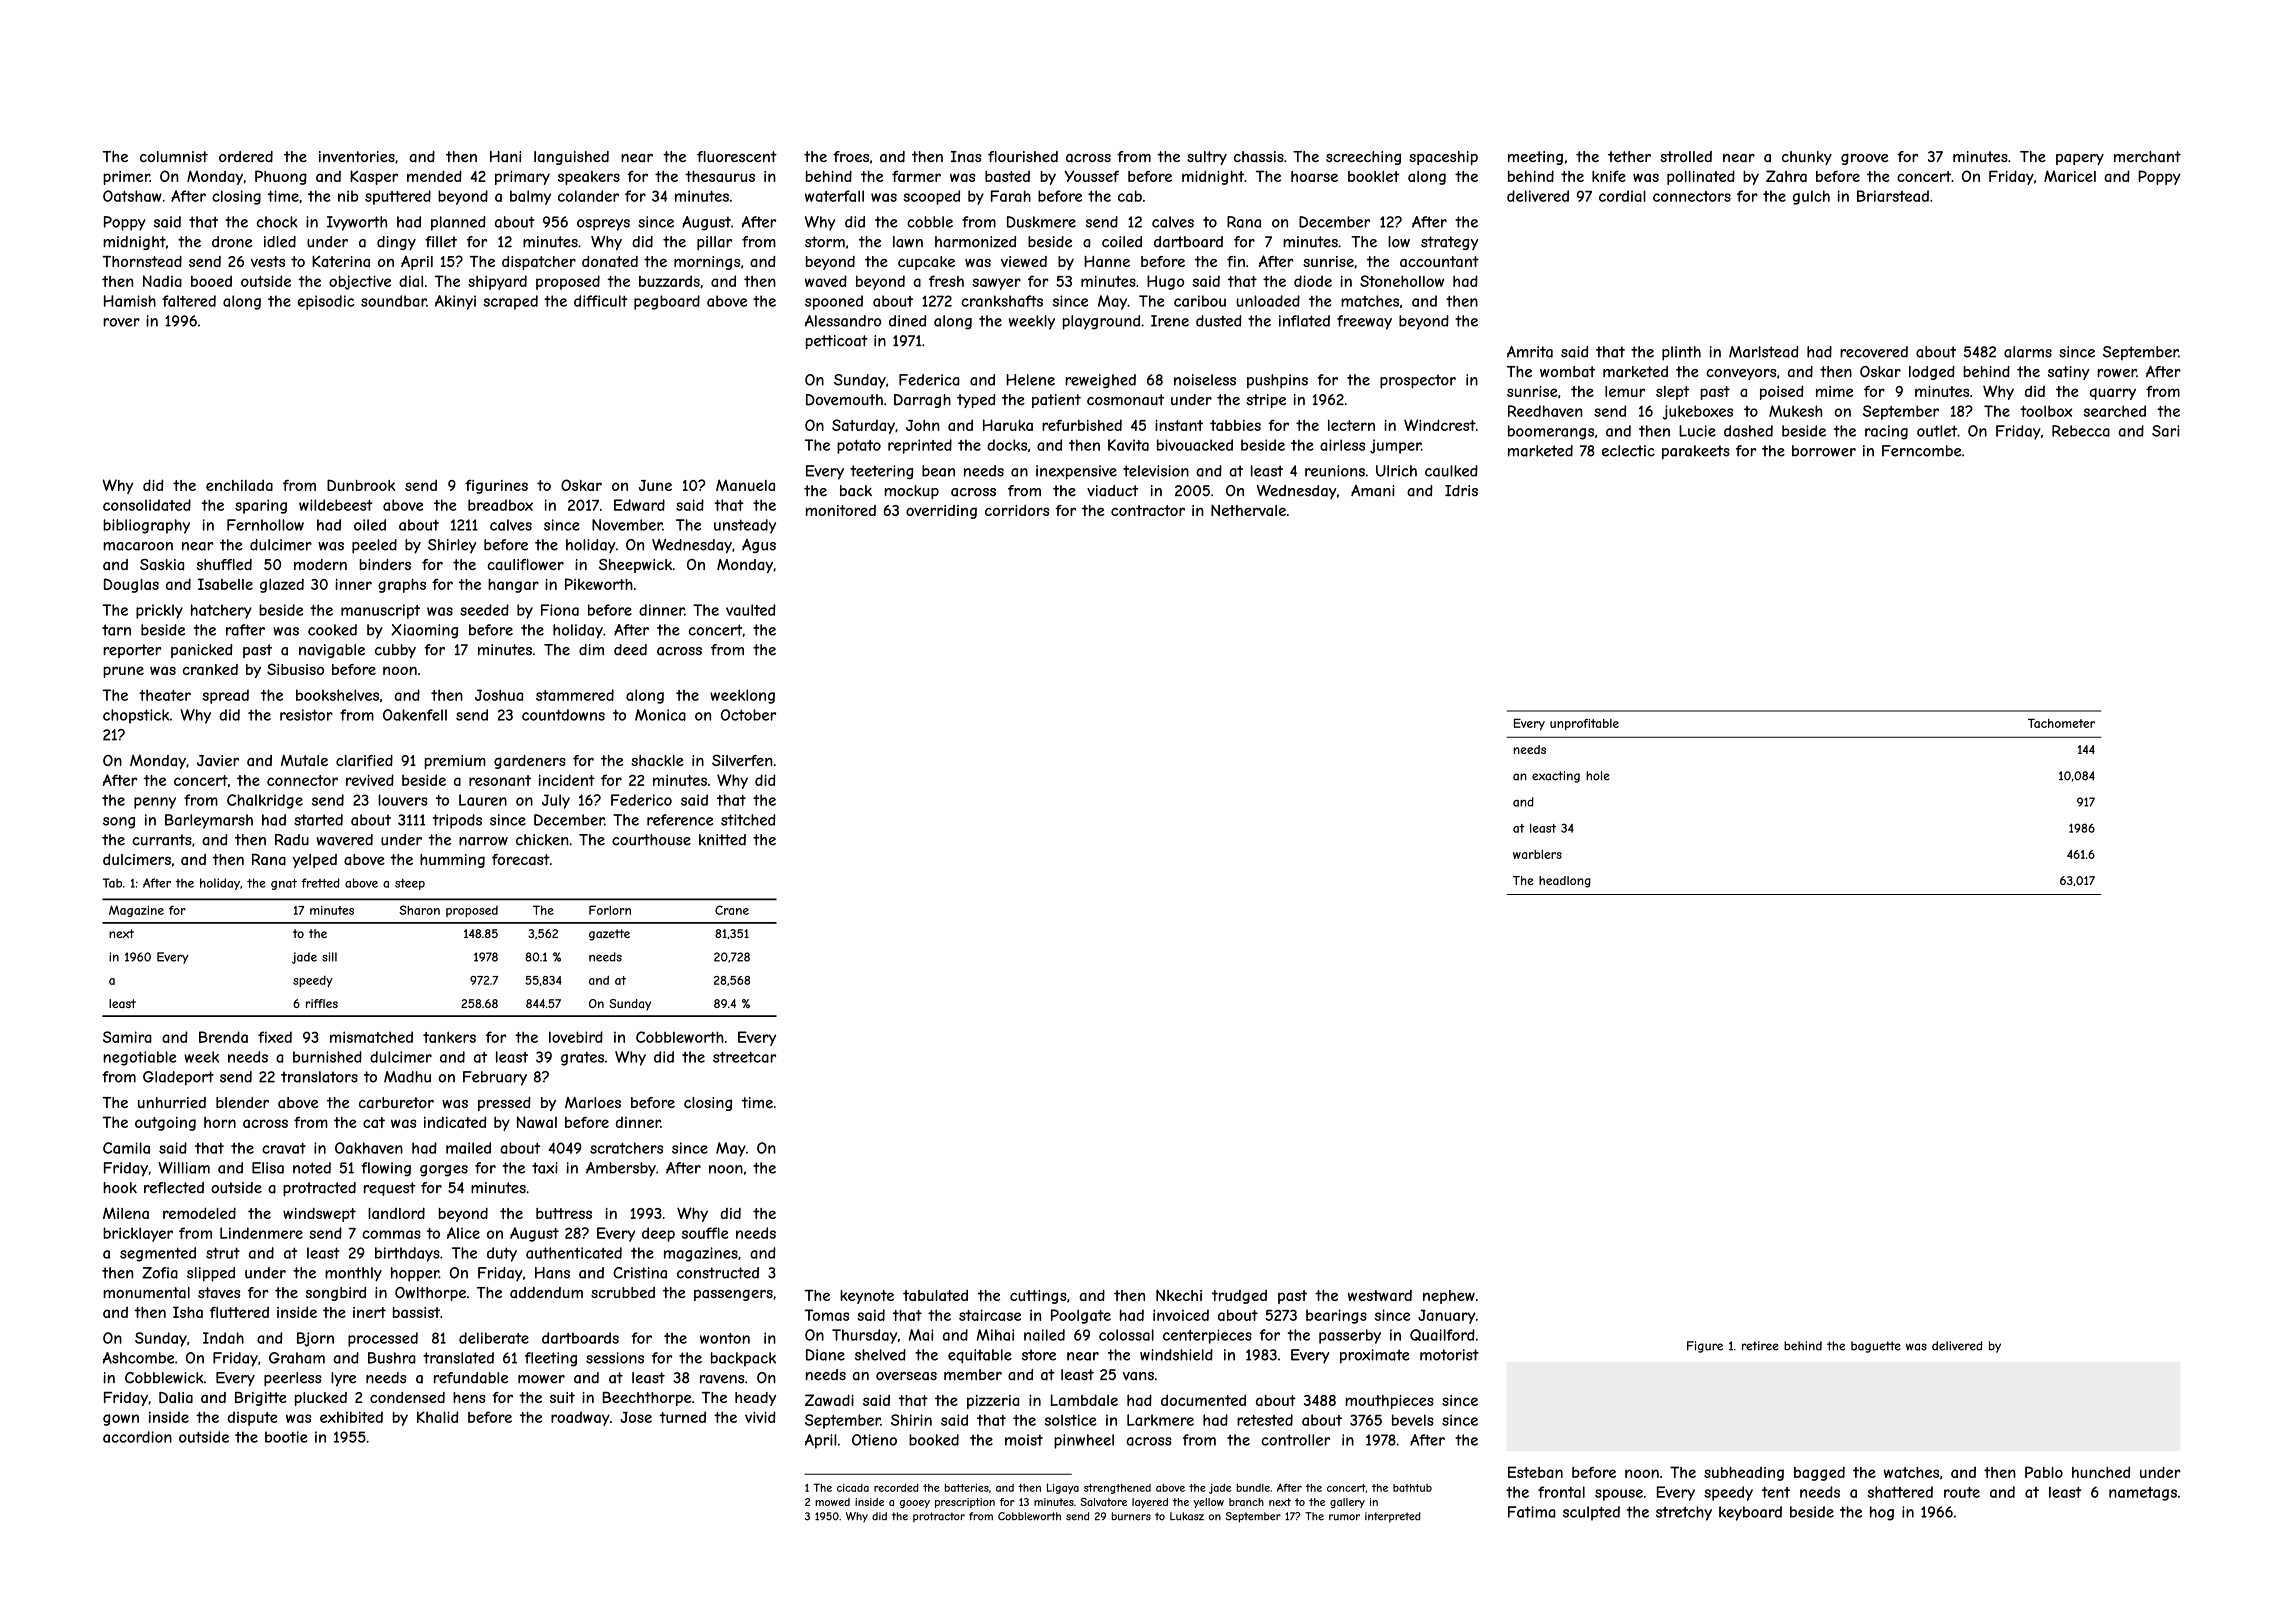  I want to click on mowed, so click(832, 1502).
